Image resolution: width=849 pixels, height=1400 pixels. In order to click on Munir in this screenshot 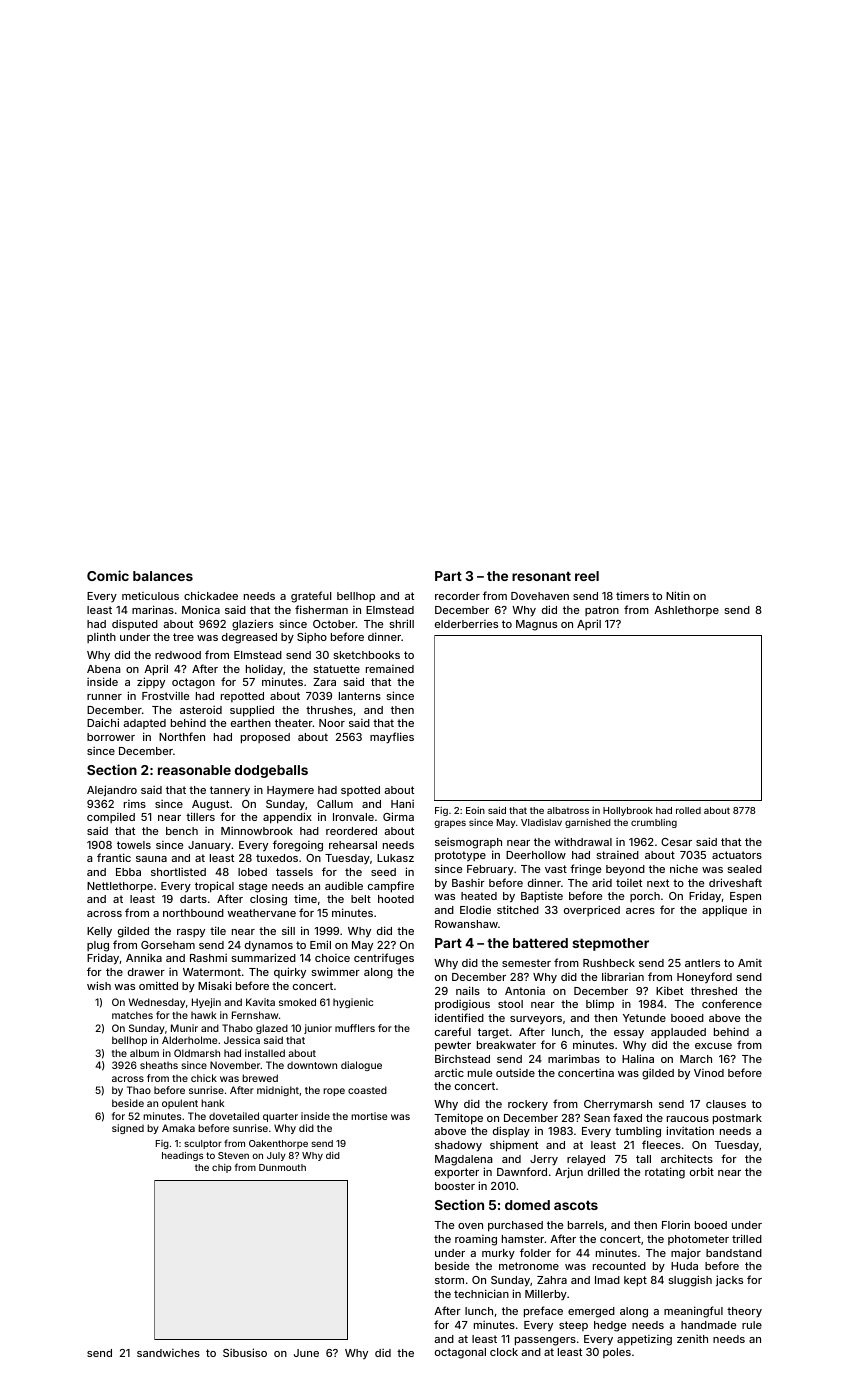, I will do `click(184, 1028)`.
